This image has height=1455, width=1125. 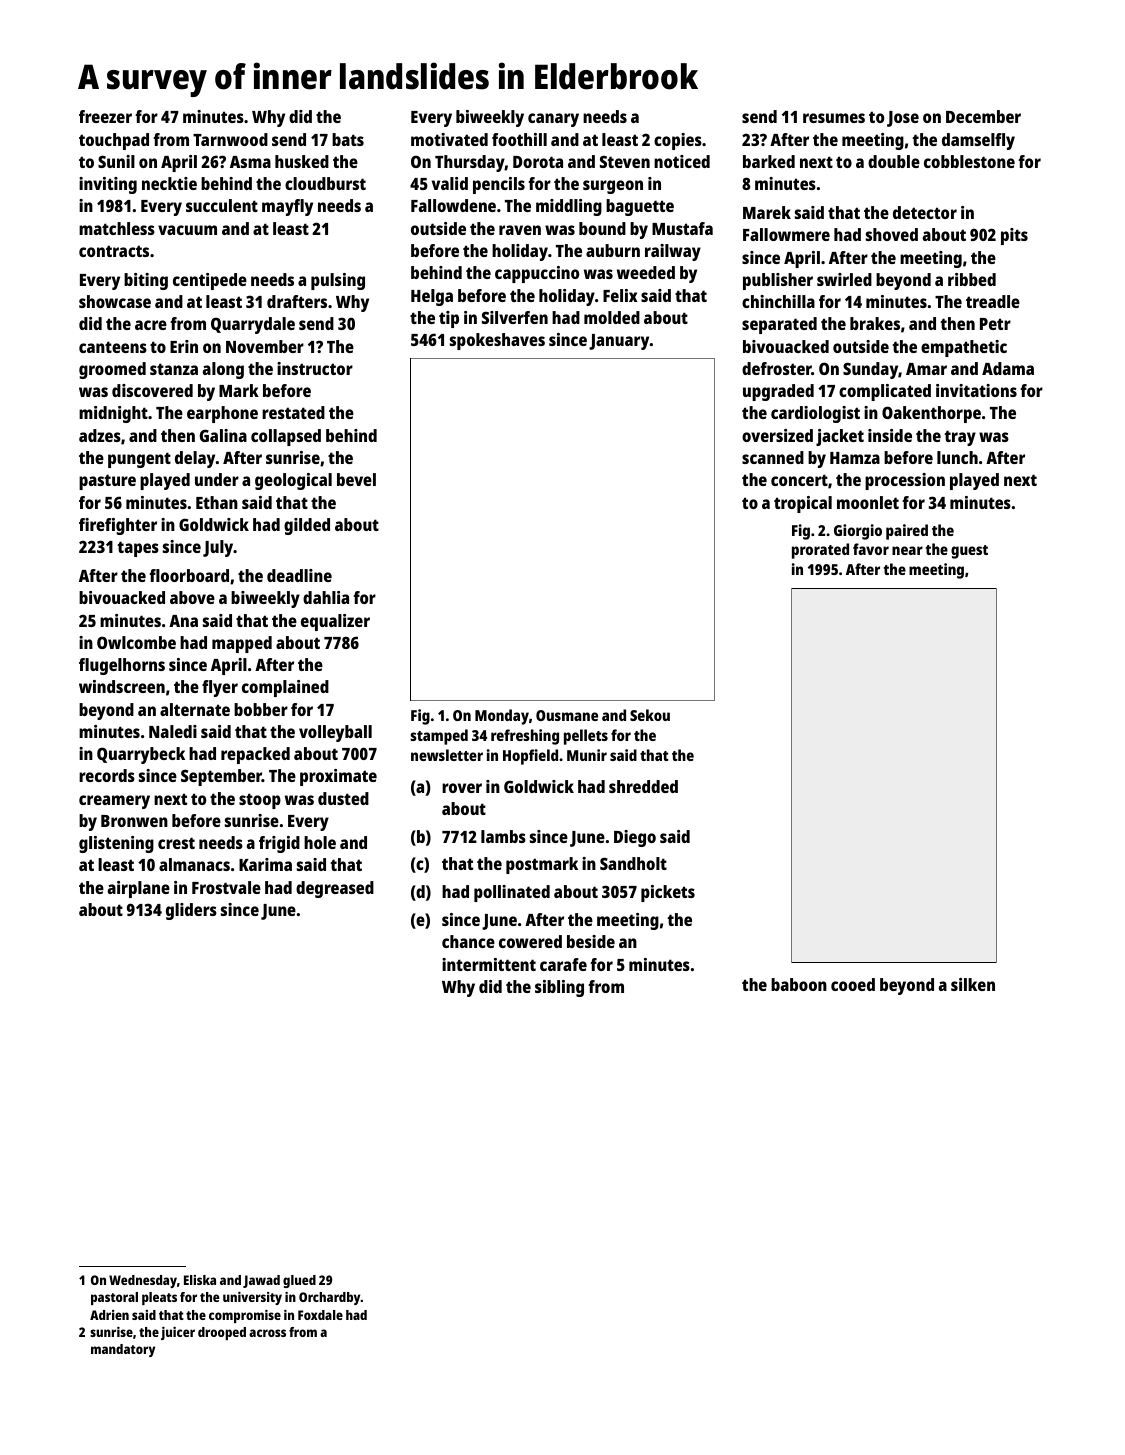 I want to click on Ousmane, so click(x=567, y=715).
